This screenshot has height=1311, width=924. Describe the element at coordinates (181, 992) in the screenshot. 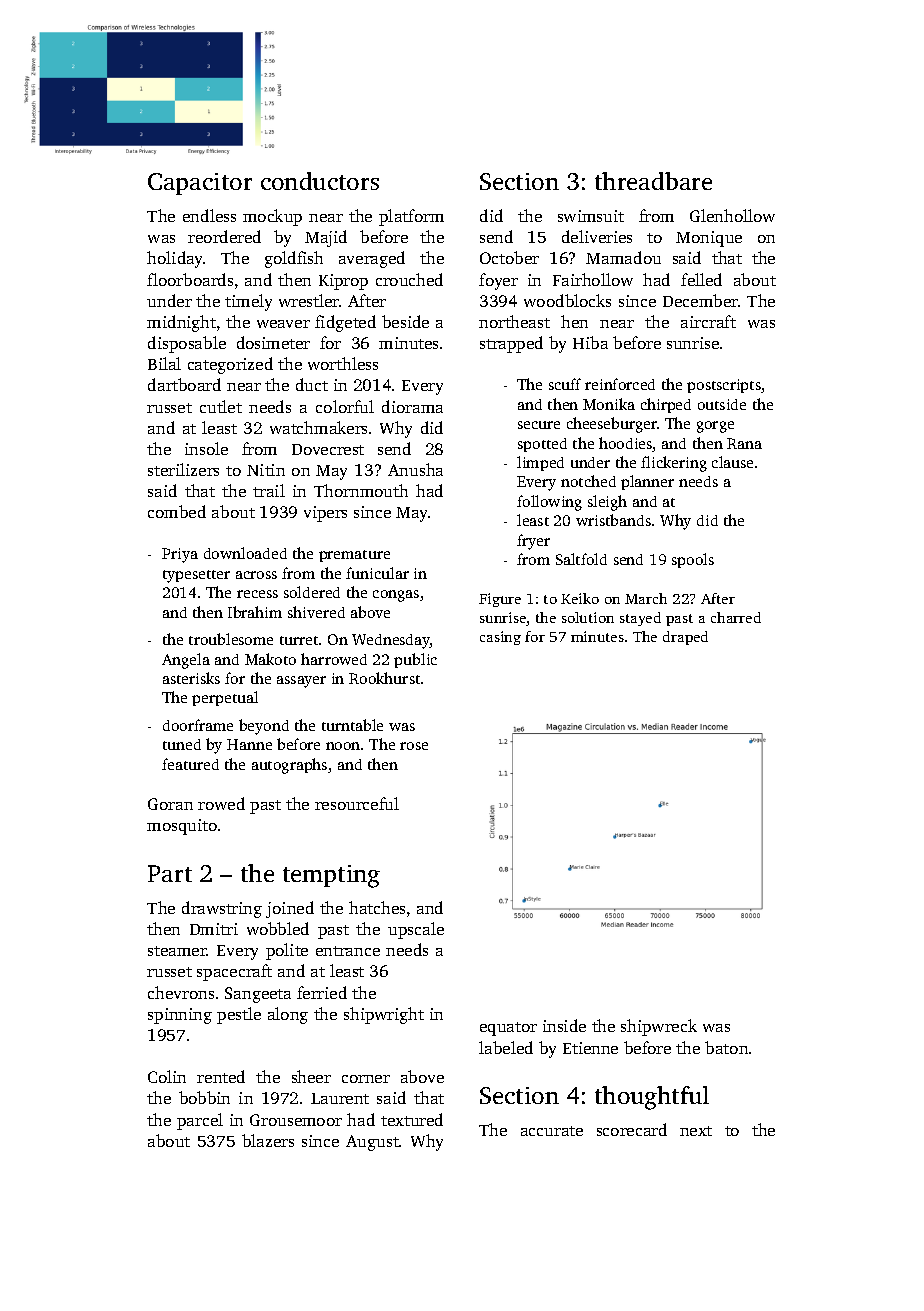

I see `chevrons` at that location.
